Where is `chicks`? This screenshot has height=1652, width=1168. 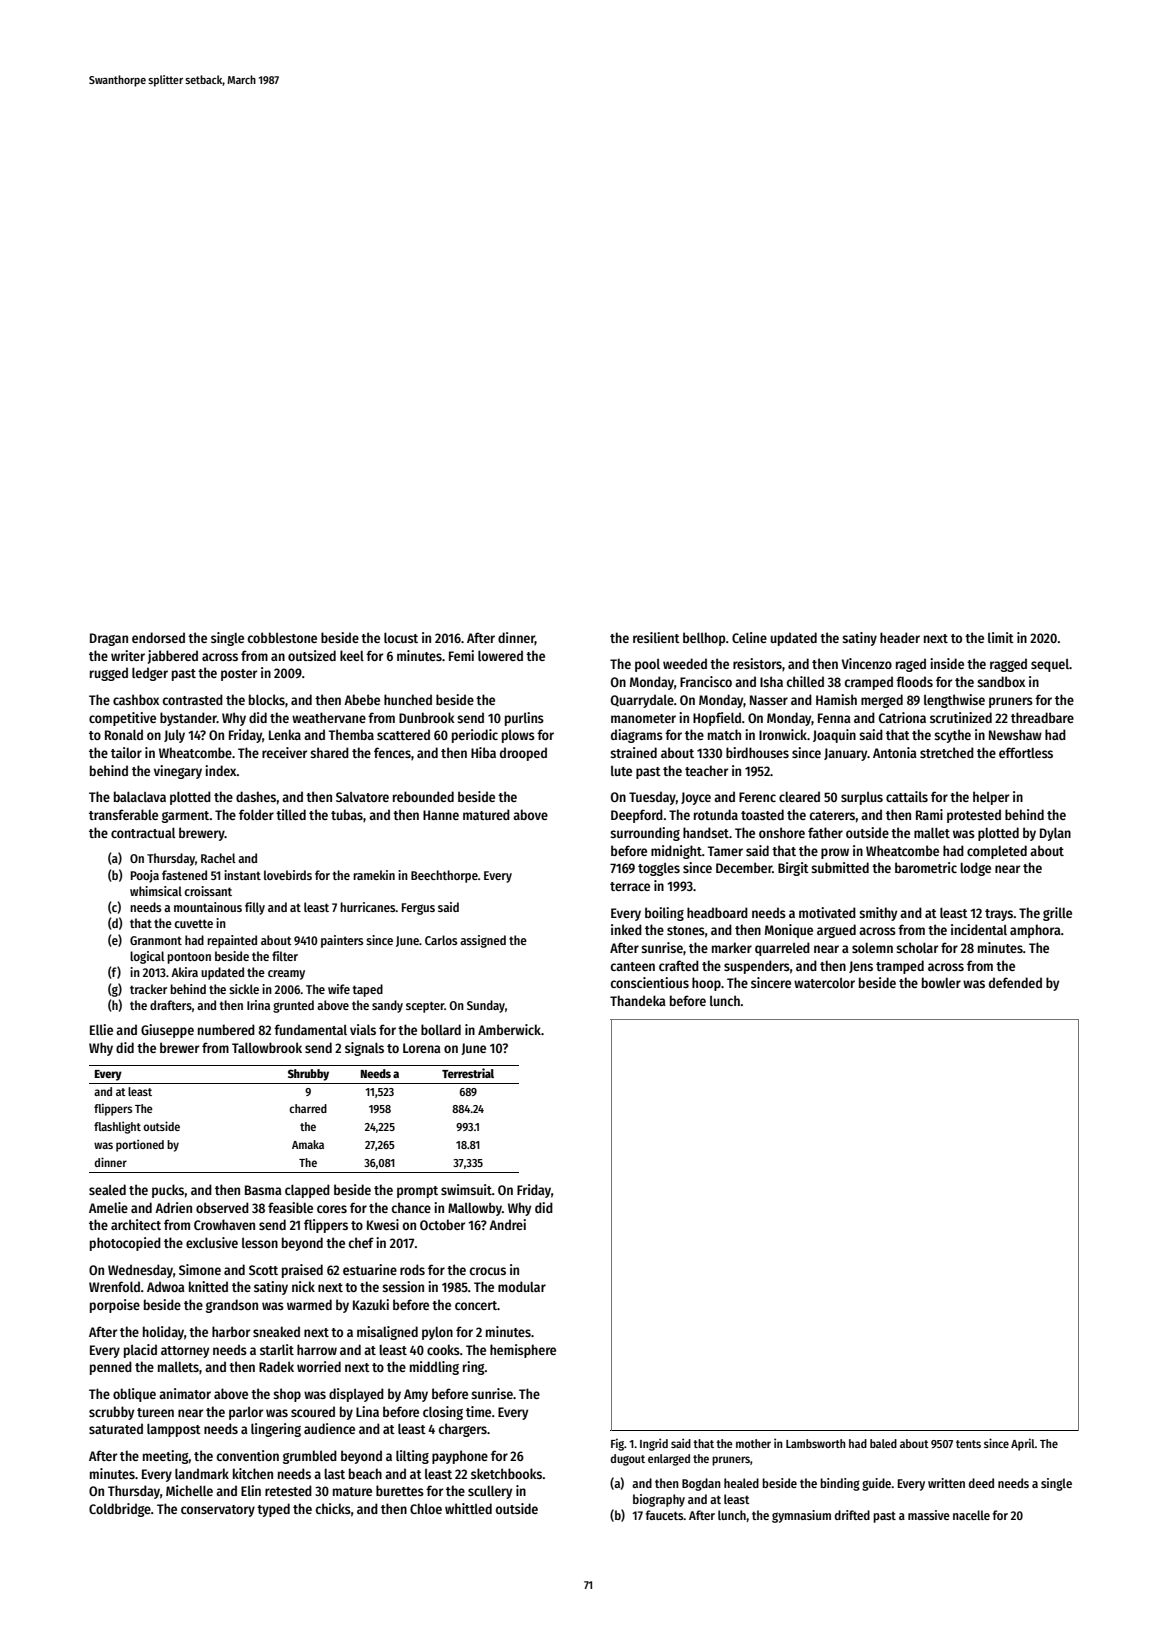 chicks is located at coordinates (333, 1508).
